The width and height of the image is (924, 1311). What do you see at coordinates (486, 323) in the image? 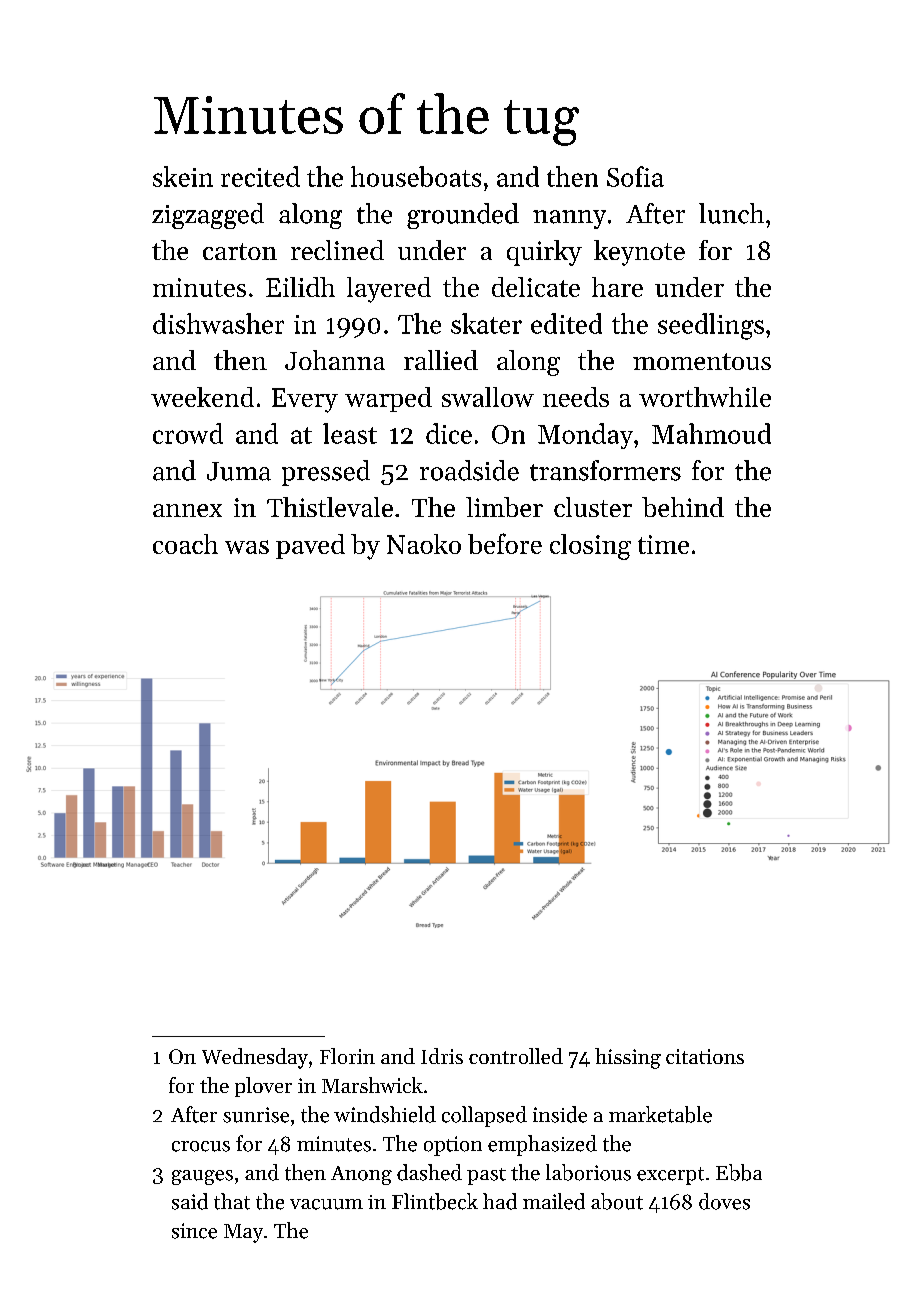
I see `skater` at bounding box center [486, 323].
